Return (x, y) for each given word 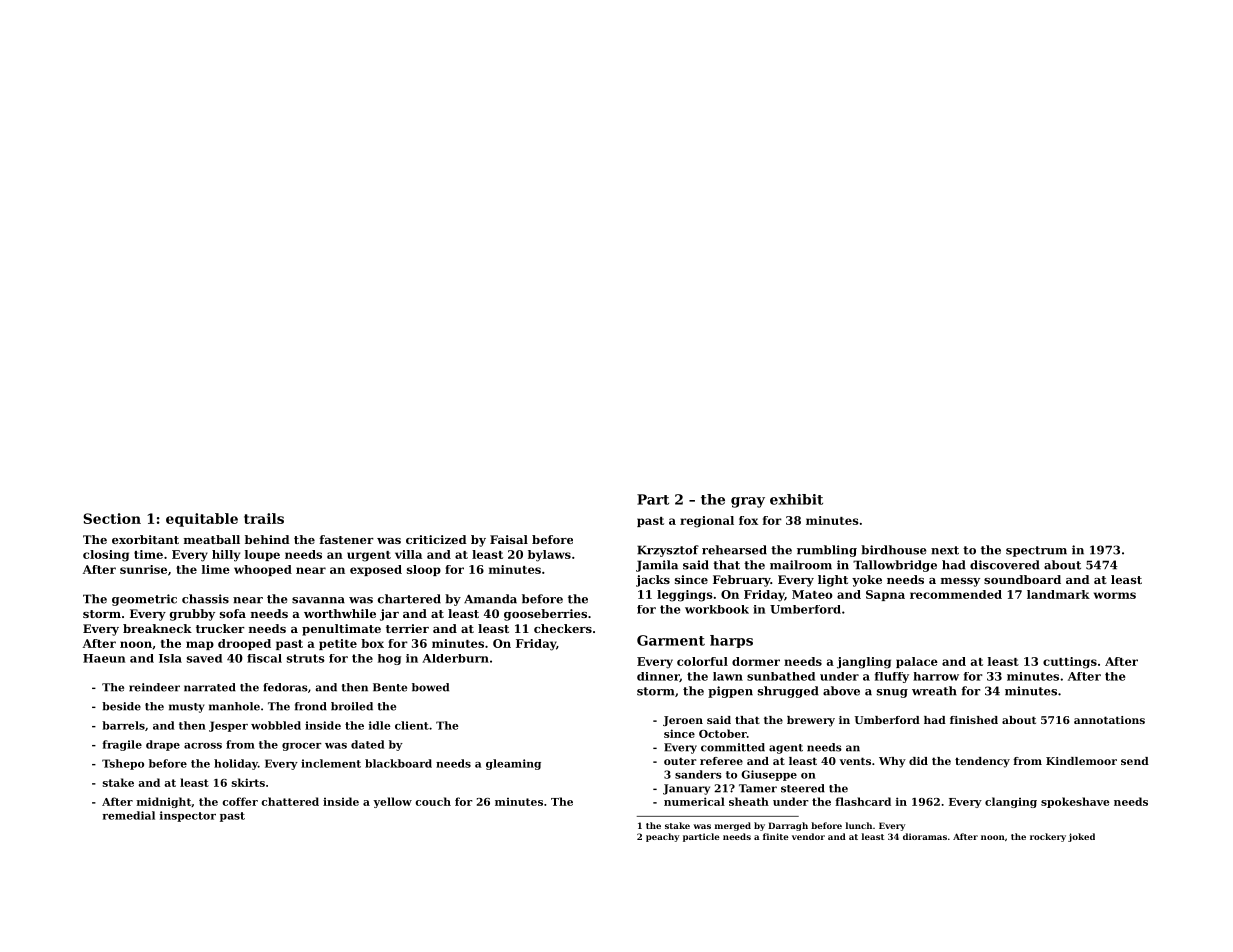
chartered (409, 599)
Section (112, 518)
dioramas (925, 836)
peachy (662, 837)
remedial (129, 815)
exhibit (796, 499)
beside (121, 706)
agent (786, 749)
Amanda (490, 599)
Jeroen (683, 721)
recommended (956, 594)
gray (748, 502)
